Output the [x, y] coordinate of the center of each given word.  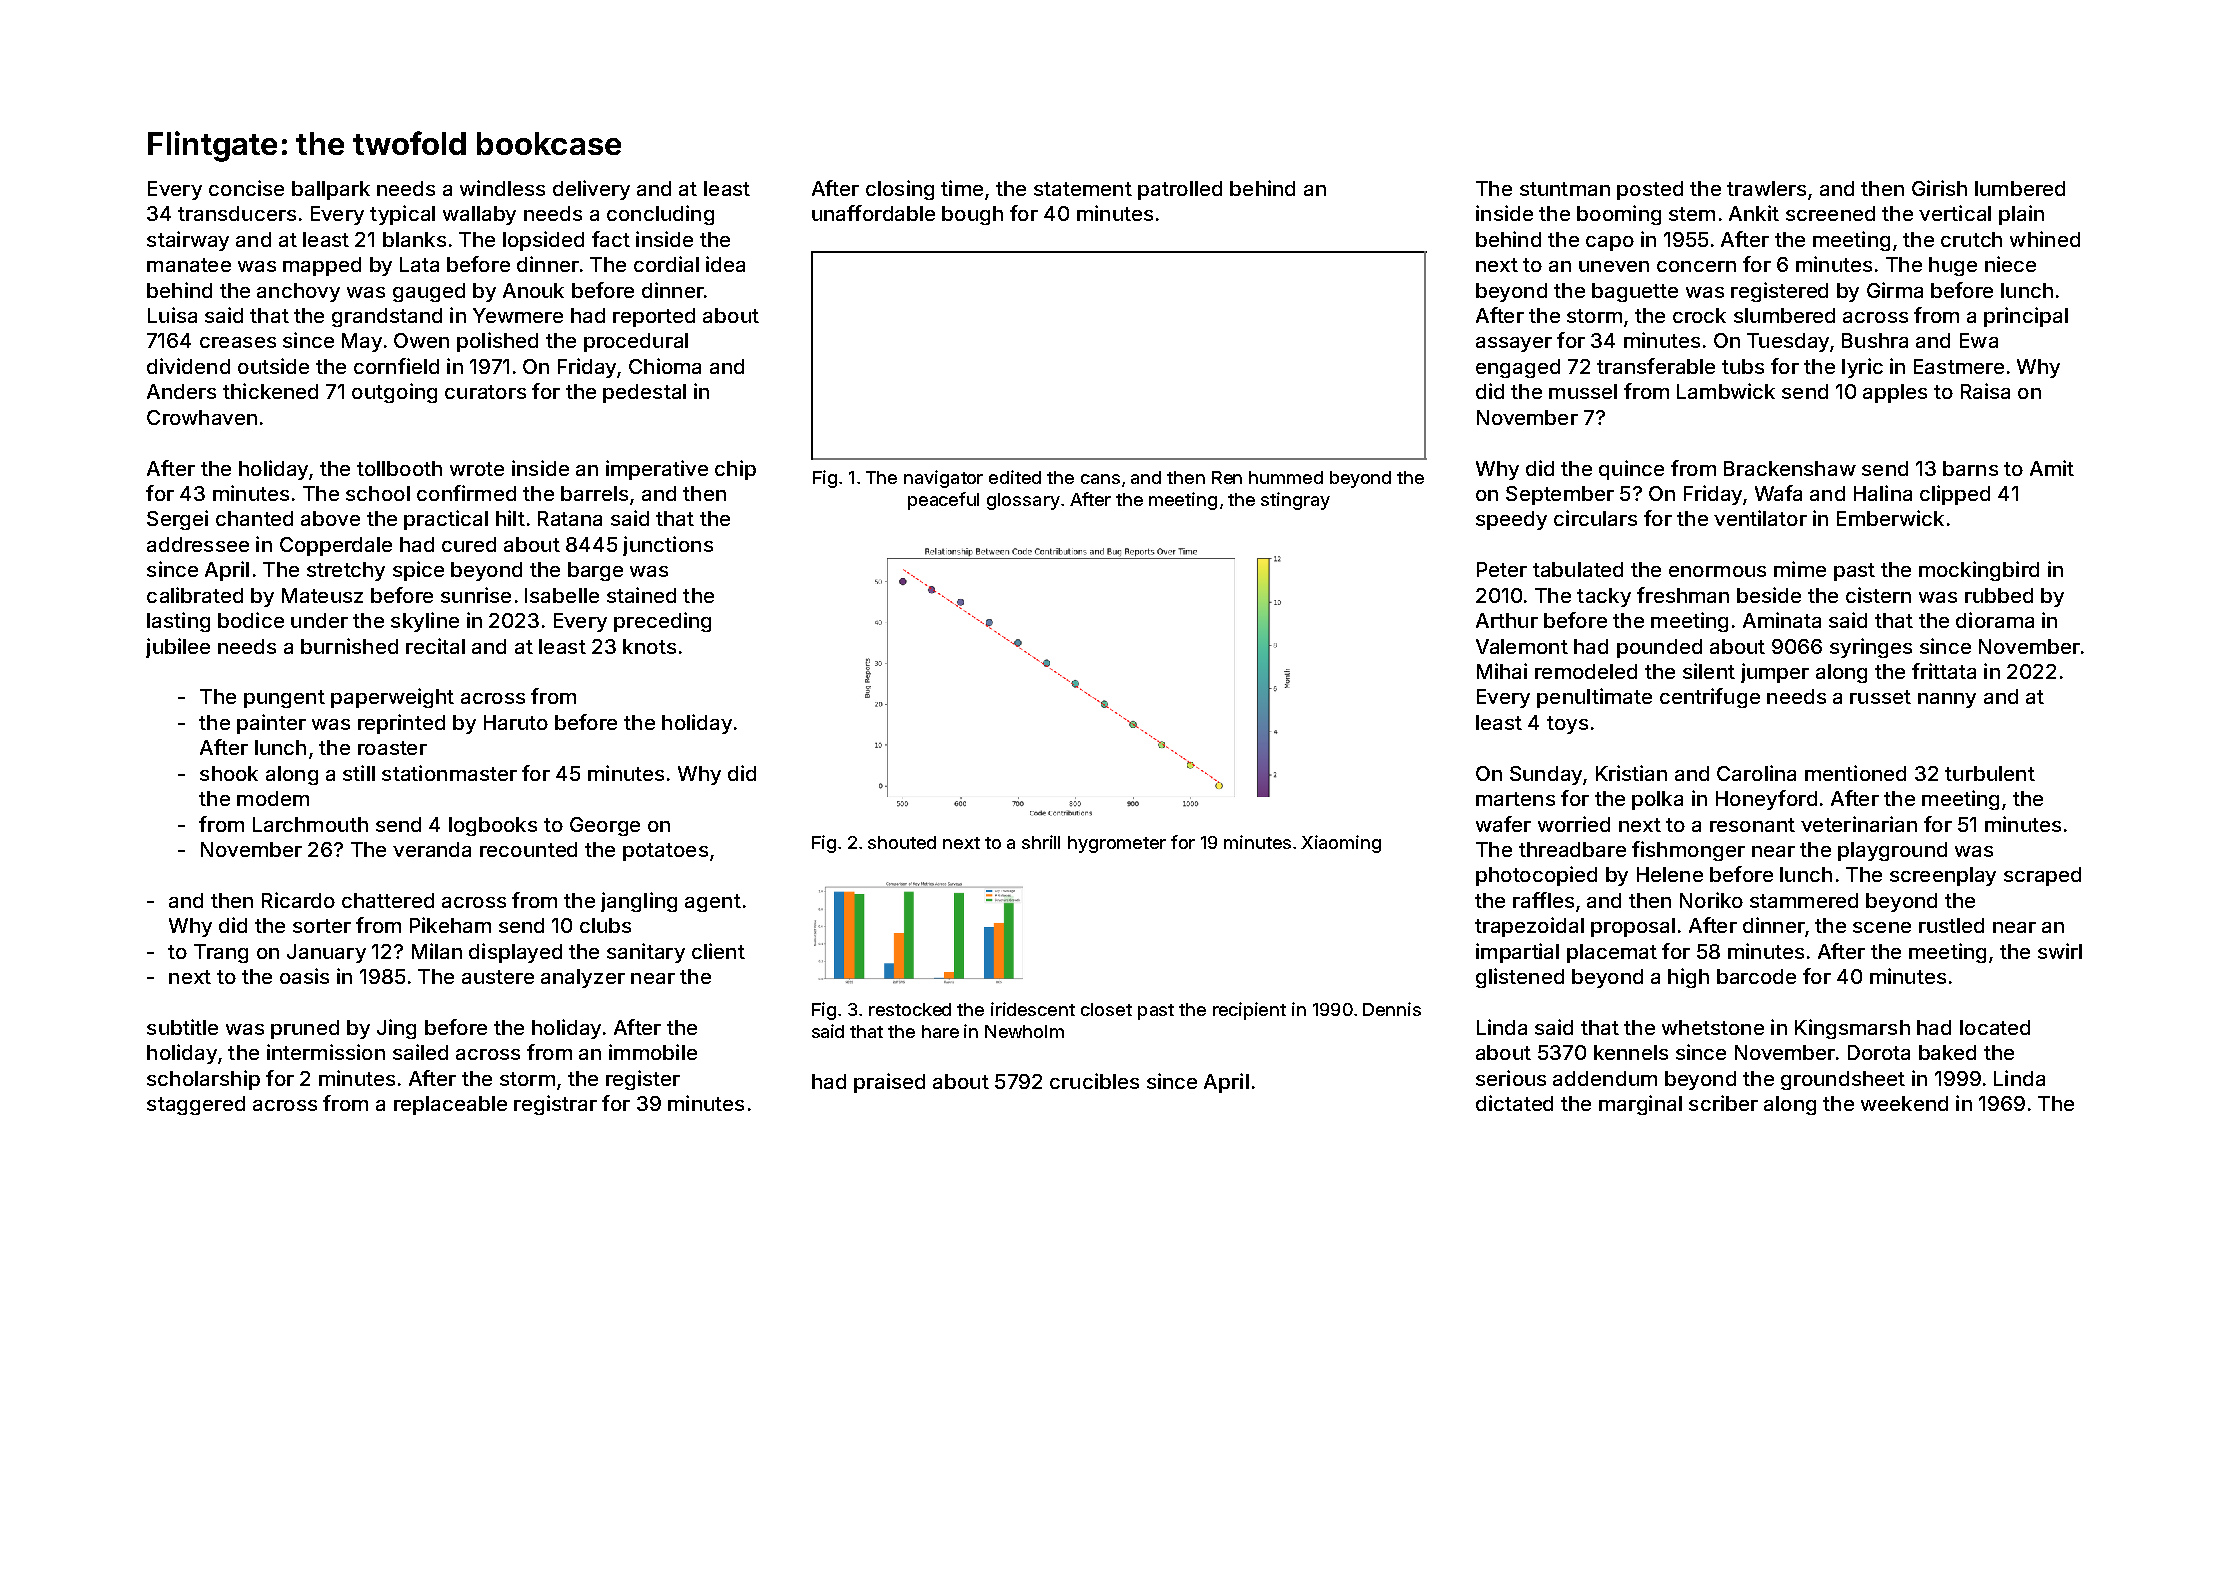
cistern [1878, 595]
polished [497, 342]
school [378, 493]
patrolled [1180, 190]
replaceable [450, 1105]
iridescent [1033, 1009]
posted [1650, 190]
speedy [1511, 520]
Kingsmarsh [1852, 1029]
